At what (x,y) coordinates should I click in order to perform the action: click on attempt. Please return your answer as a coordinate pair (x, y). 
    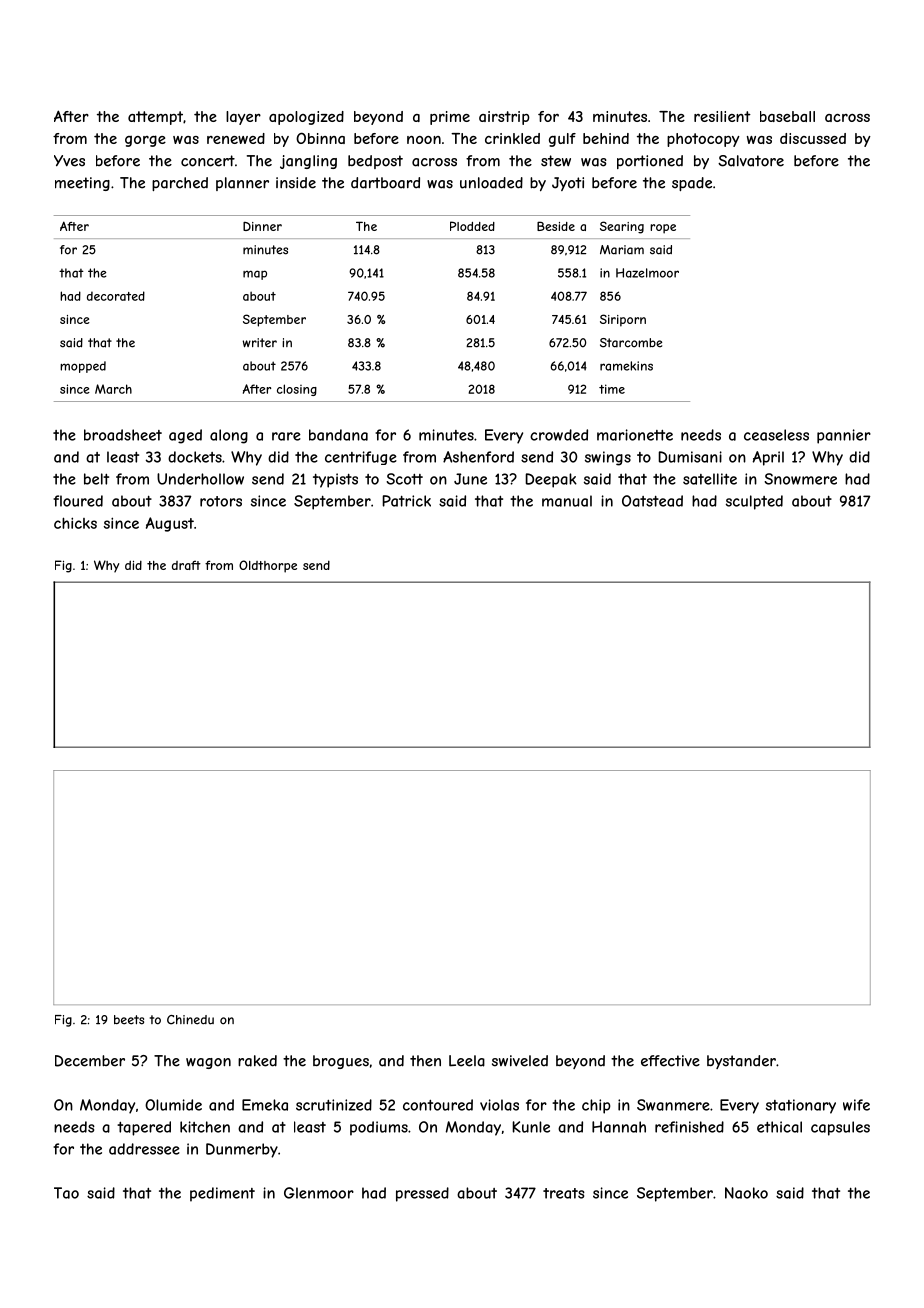
    Looking at the image, I should click on (155, 118).
